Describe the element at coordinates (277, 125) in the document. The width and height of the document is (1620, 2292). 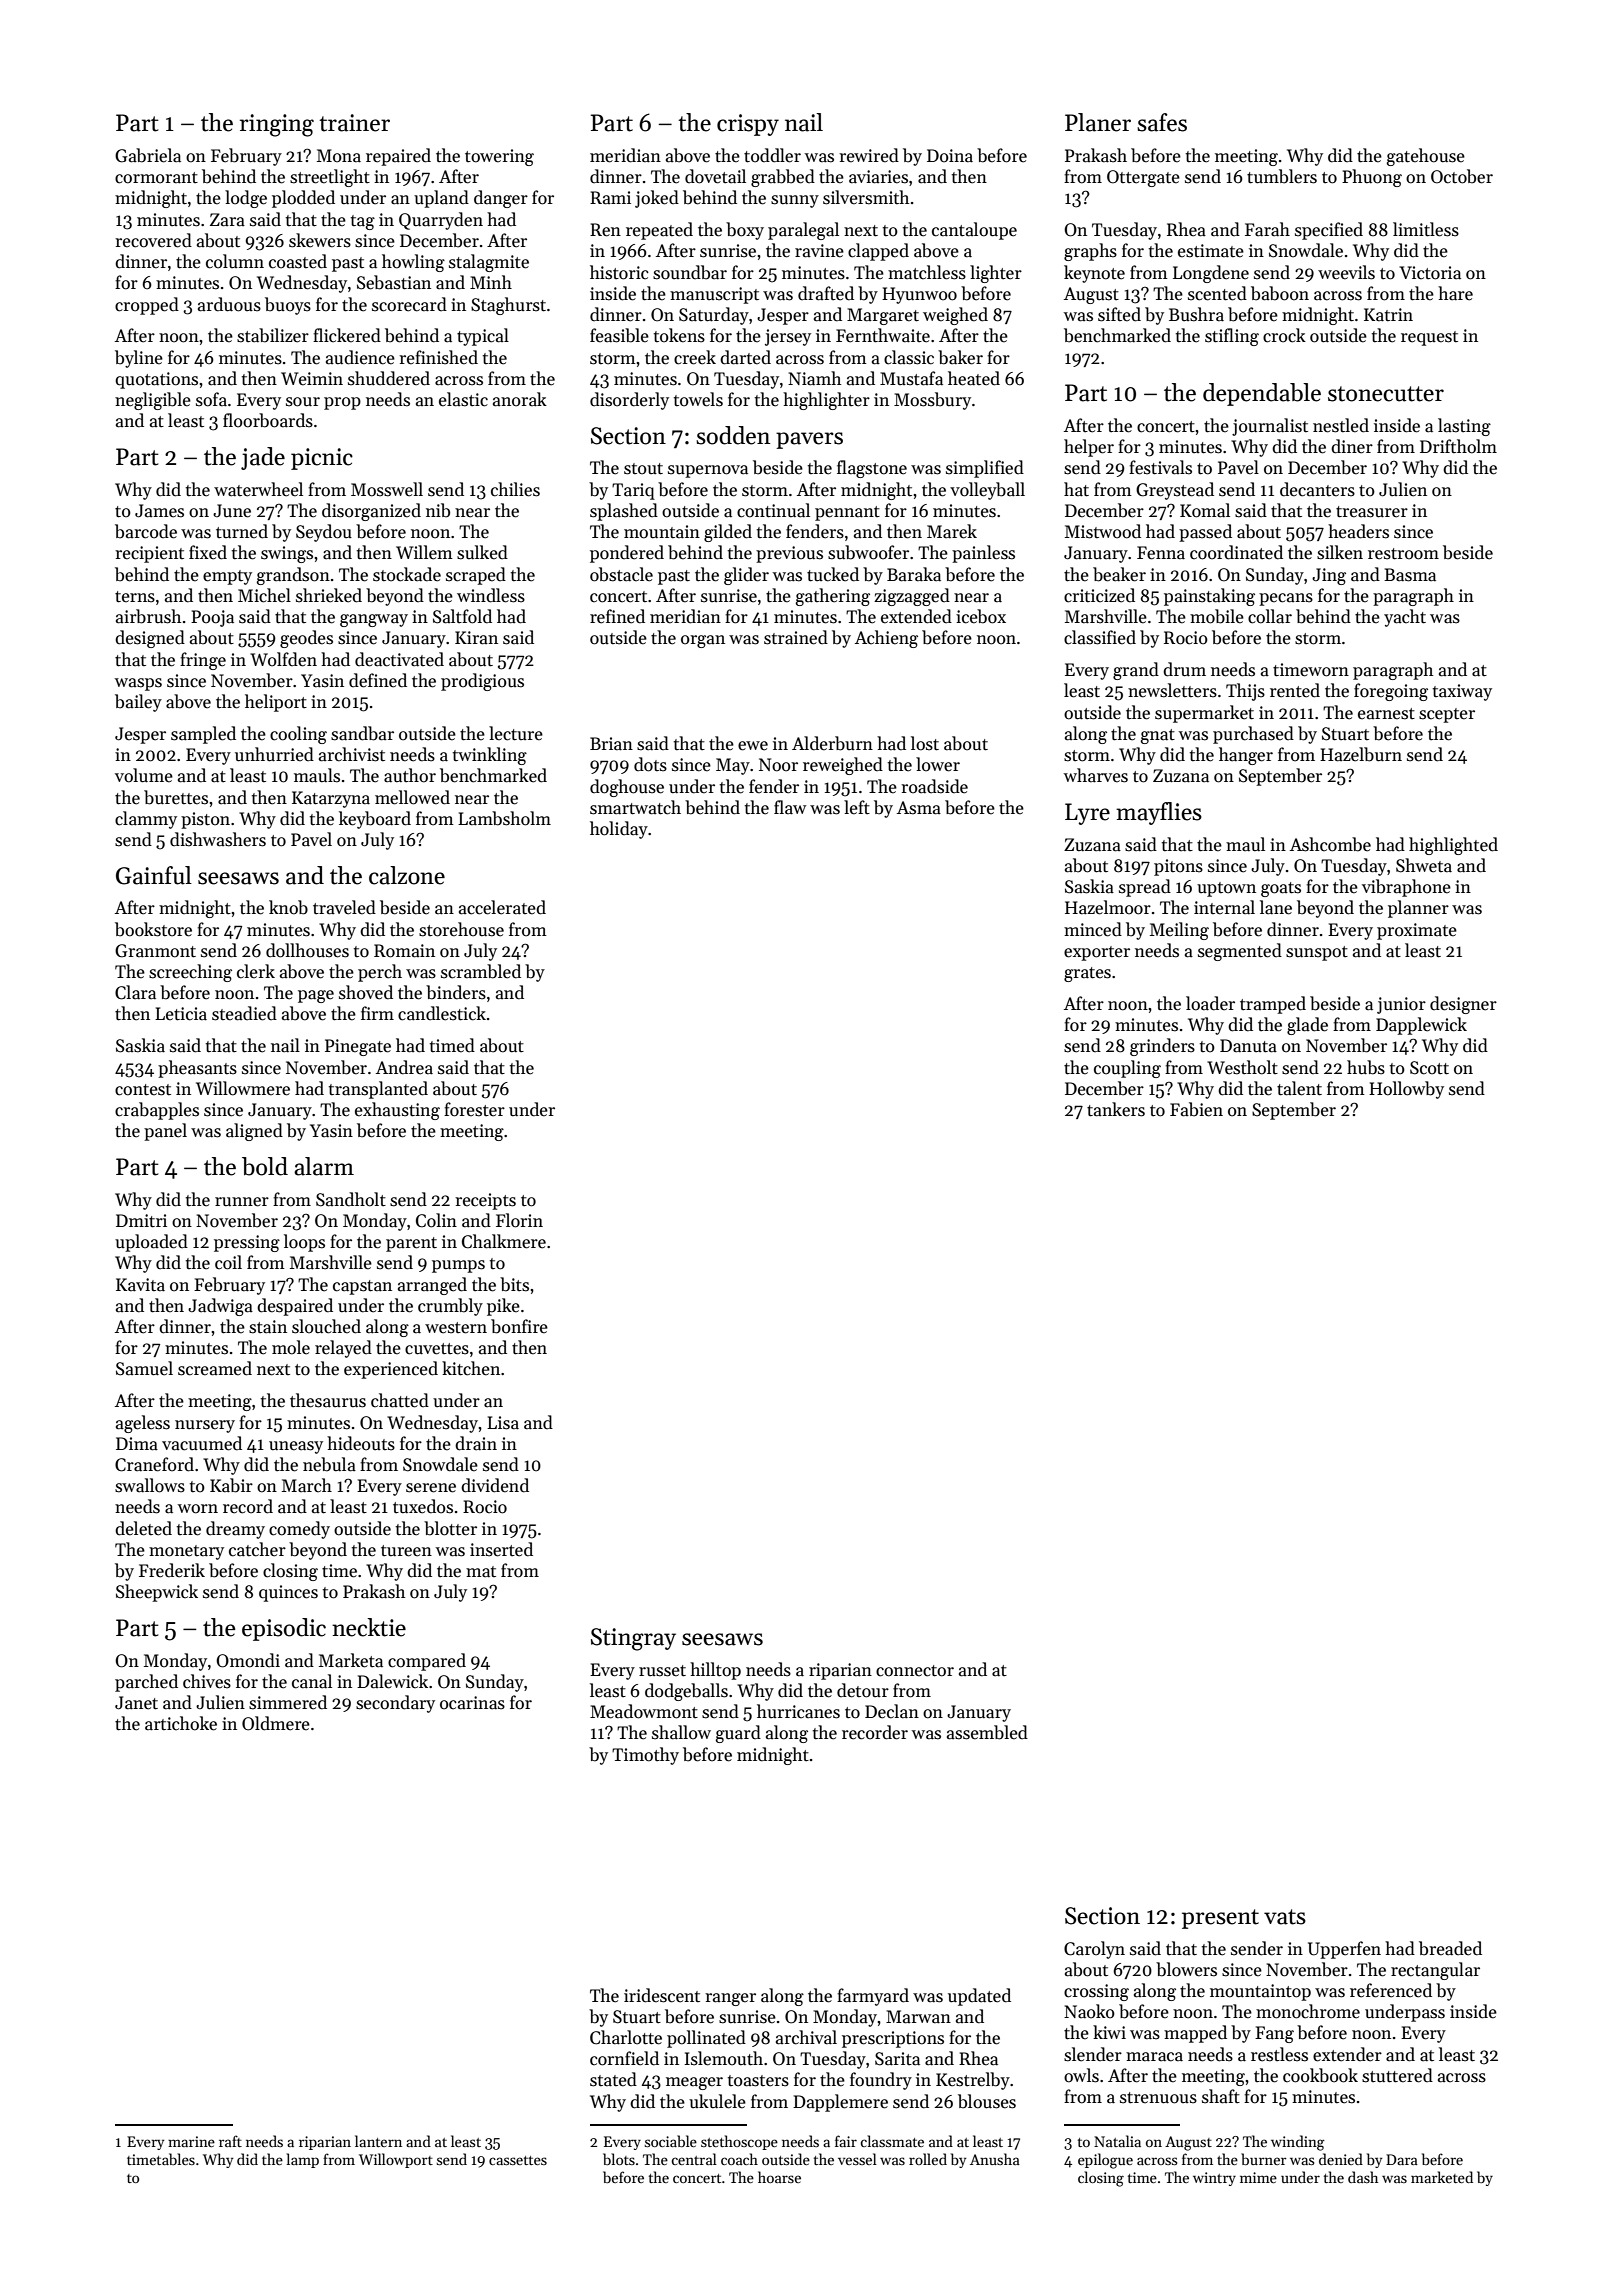
I see `ringing` at that location.
